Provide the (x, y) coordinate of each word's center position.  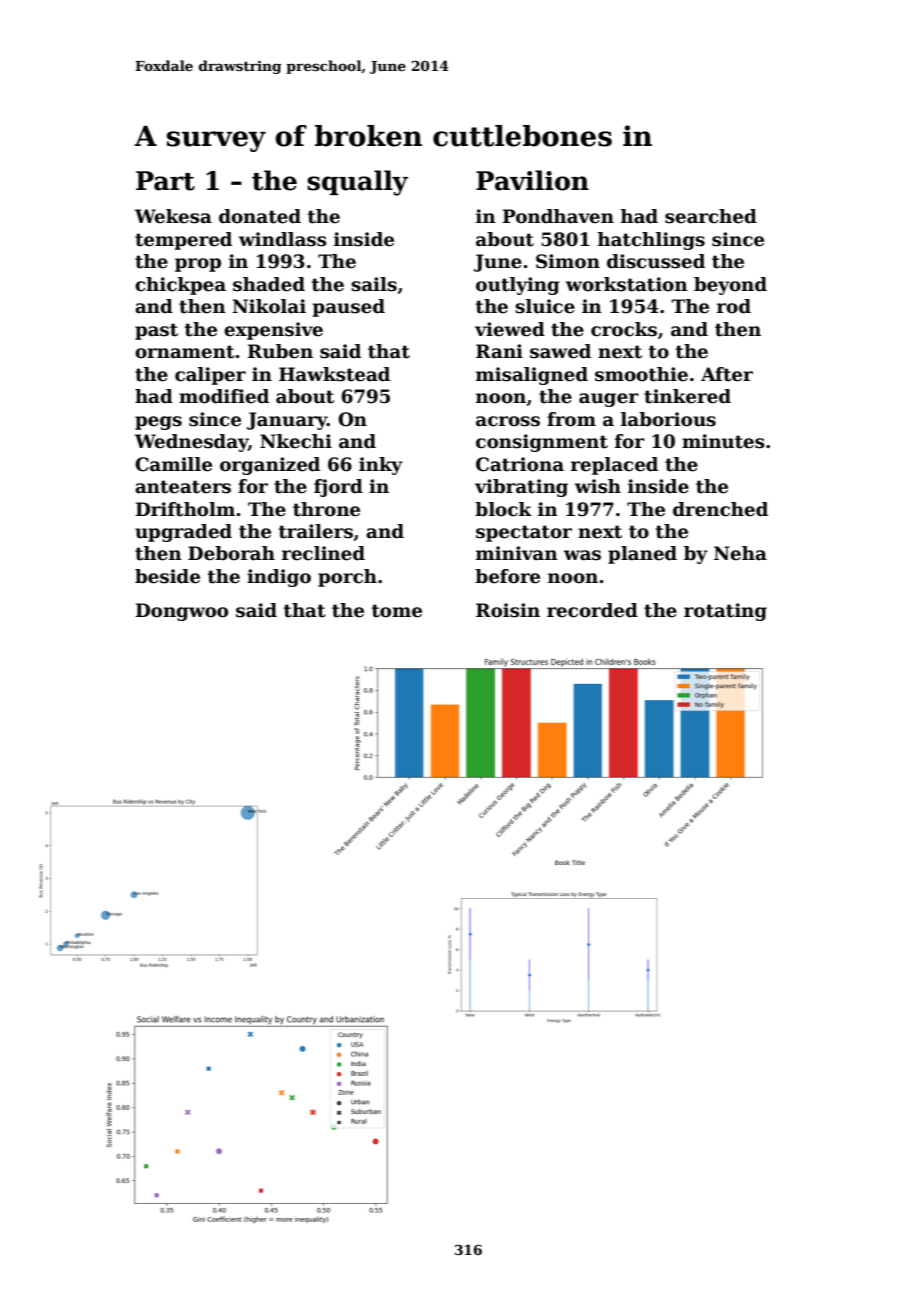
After (727, 374)
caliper (210, 376)
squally (357, 183)
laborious (668, 419)
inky (381, 466)
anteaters (183, 487)
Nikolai (269, 306)
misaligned (532, 376)
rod (734, 306)
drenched (720, 509)
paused (349, 308)
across (508, 421)
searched (711, 216)
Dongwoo (182, 612)
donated (260, 216)
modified (224, 396)
